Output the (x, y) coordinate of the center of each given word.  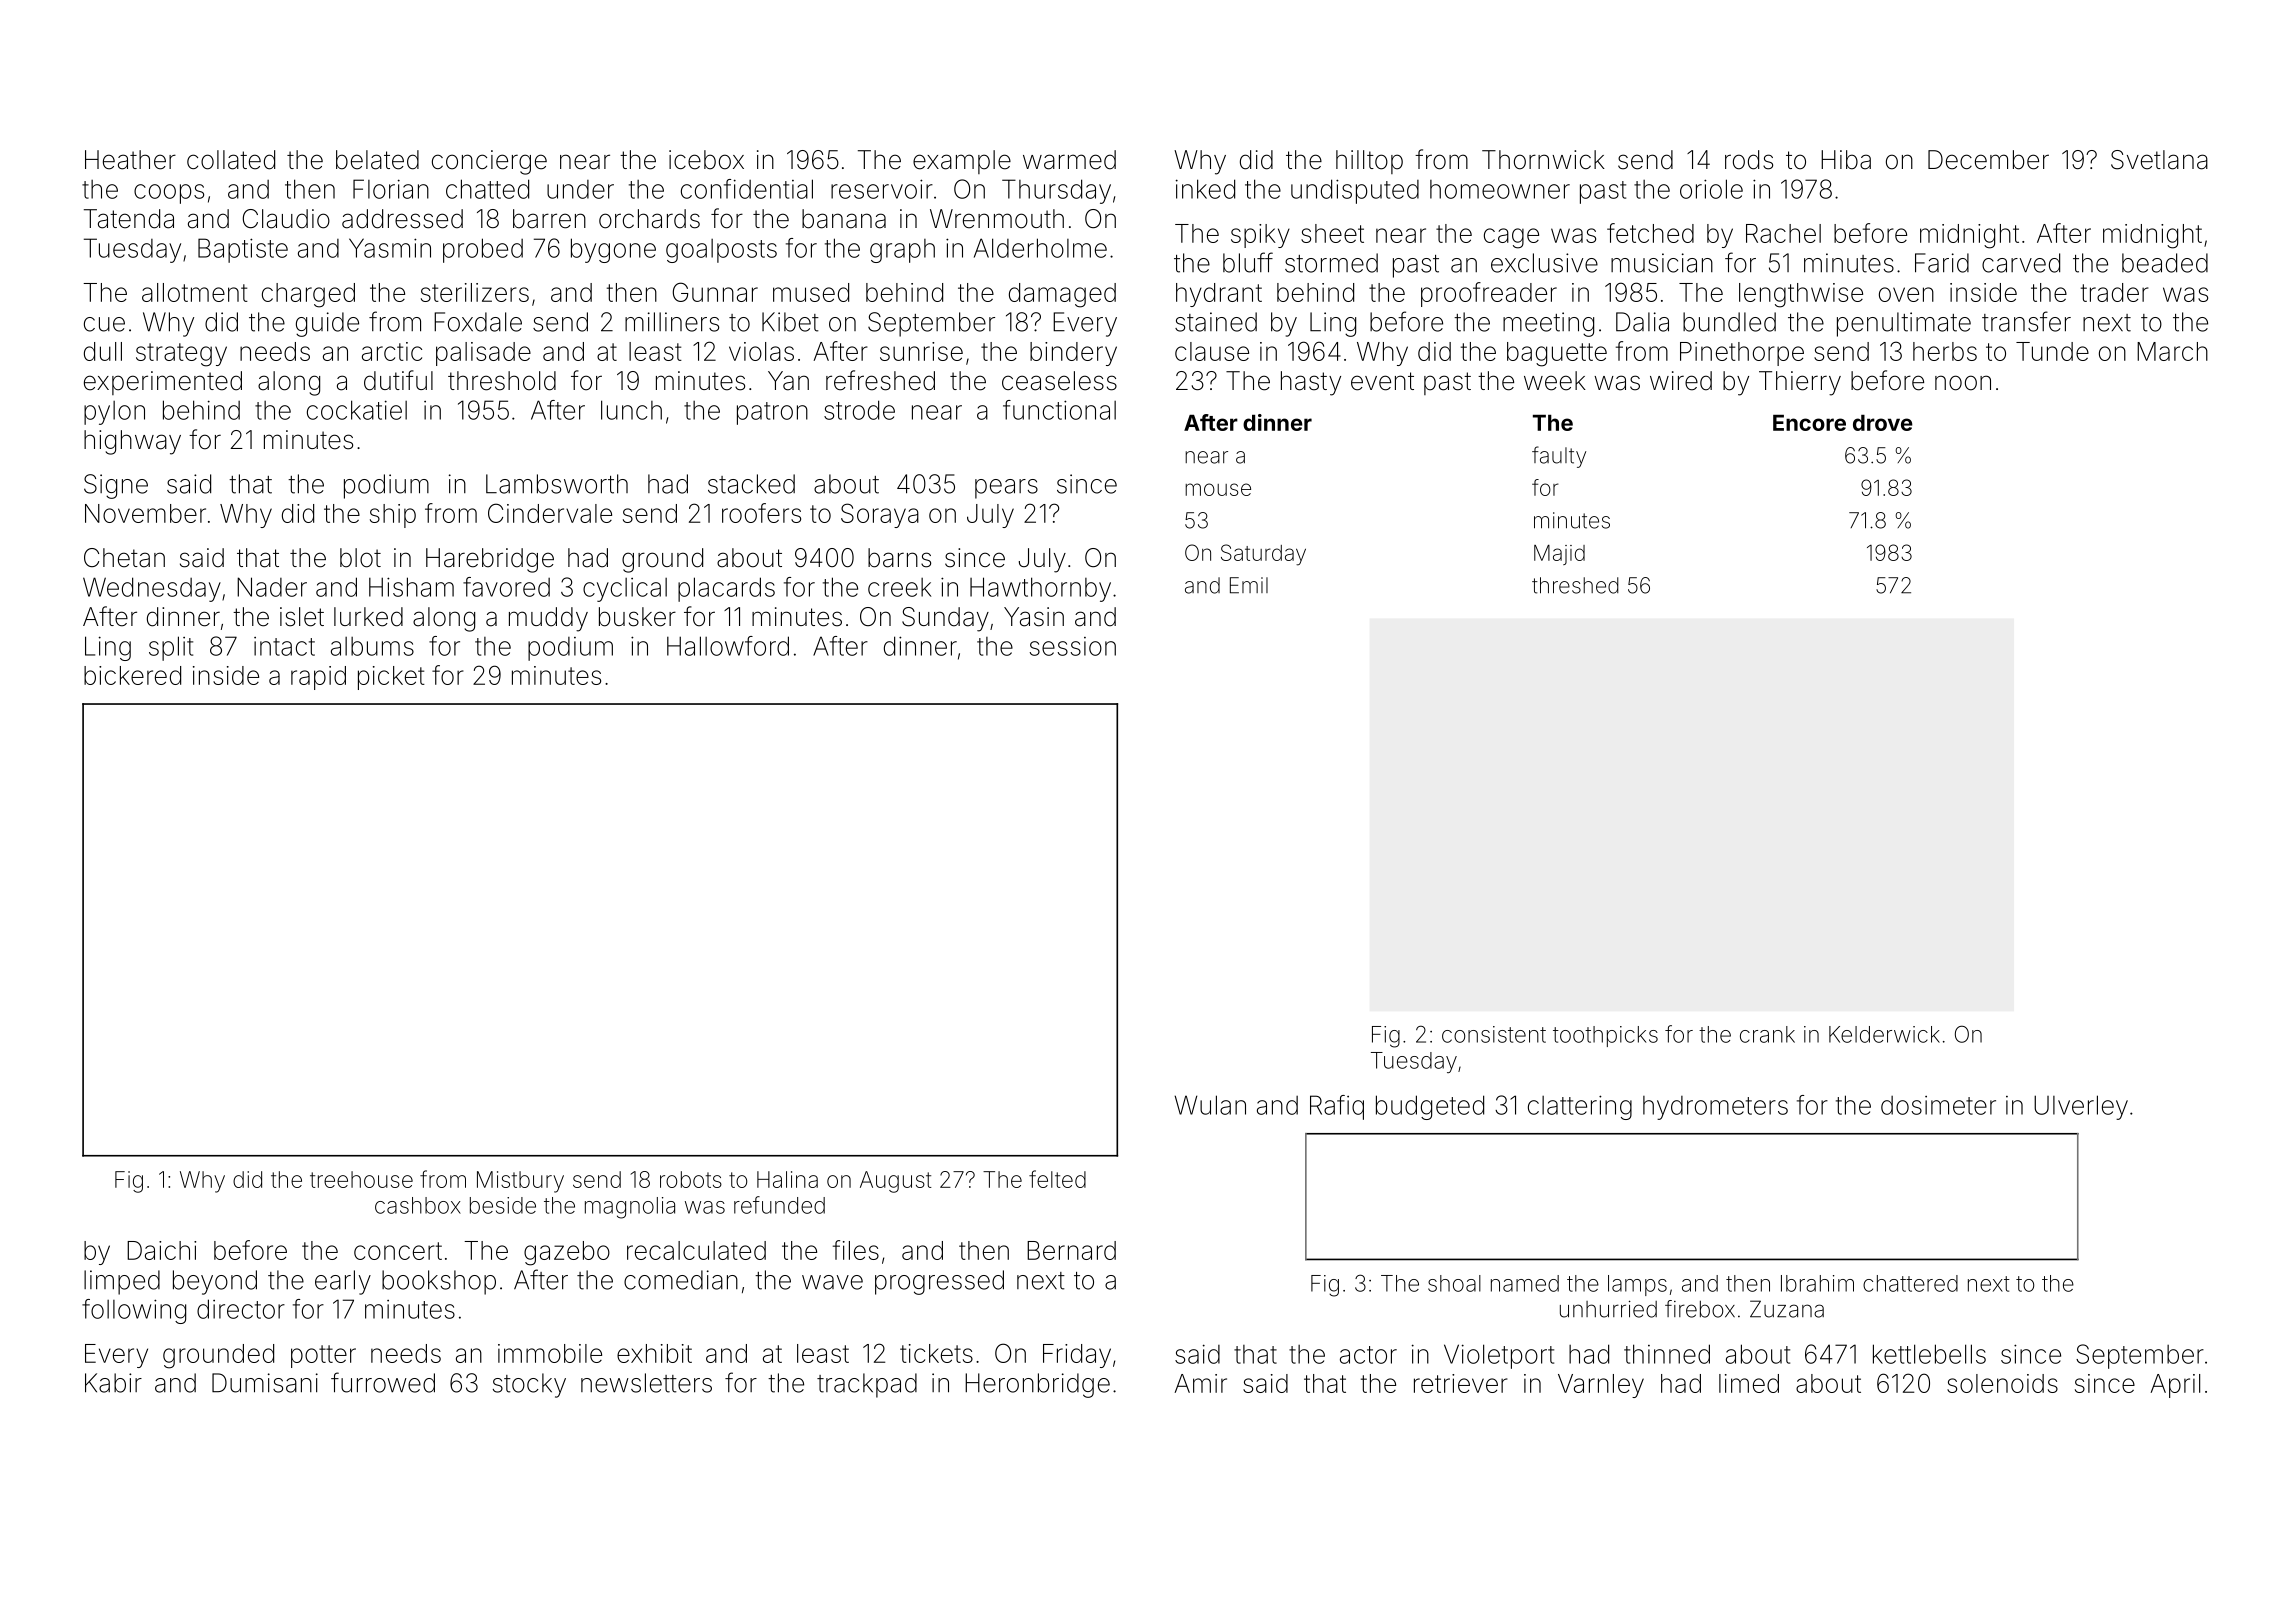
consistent (1494, 1034)
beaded (2165, 263)
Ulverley (2081, 1107)
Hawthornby (1040, 589)
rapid (318, 678)
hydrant (1219, 295)
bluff (1248, 262)
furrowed (383, 1382)
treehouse (361, 1179)
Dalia (1642, 322)
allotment (195, 292)
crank (1767, 1034)
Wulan (1210, 1105)
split (171, 648)
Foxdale (478, 322)
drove (1883, 423)
